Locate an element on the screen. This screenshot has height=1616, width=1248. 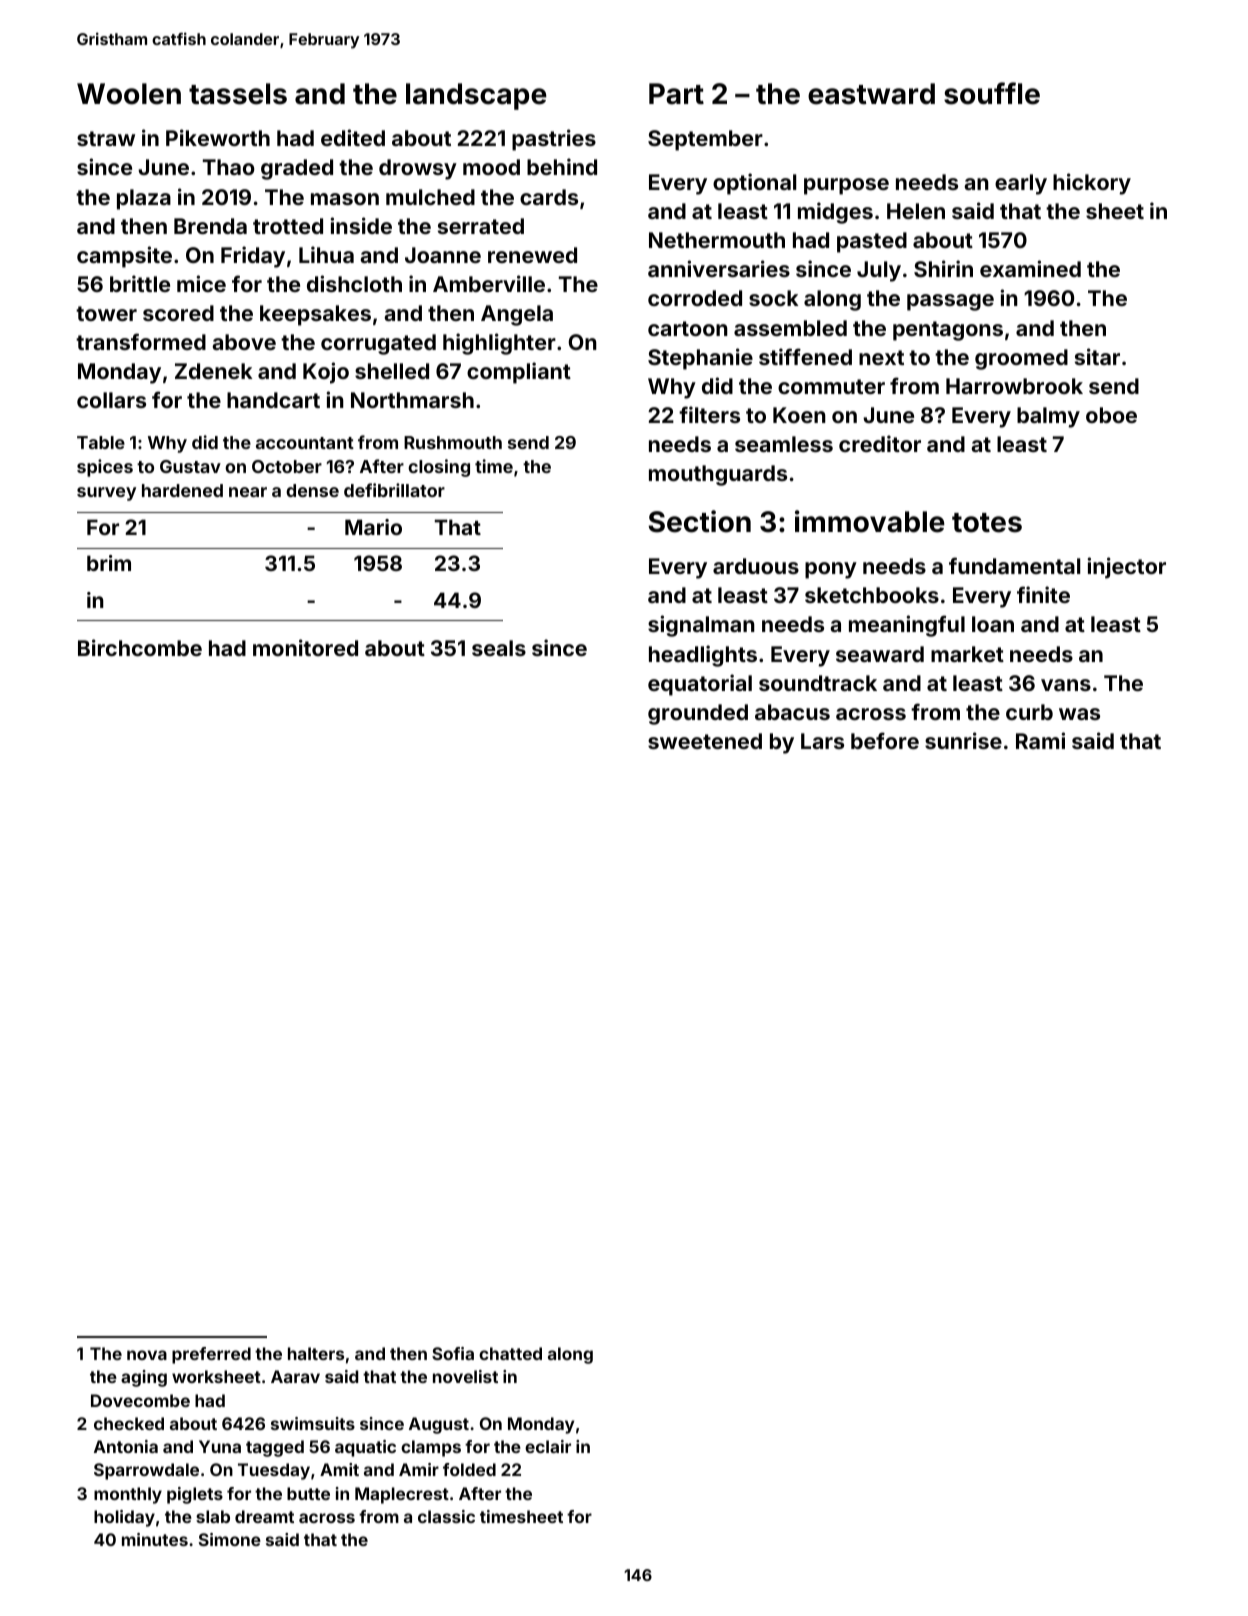
nova is located at coordinates (147, 1355).
